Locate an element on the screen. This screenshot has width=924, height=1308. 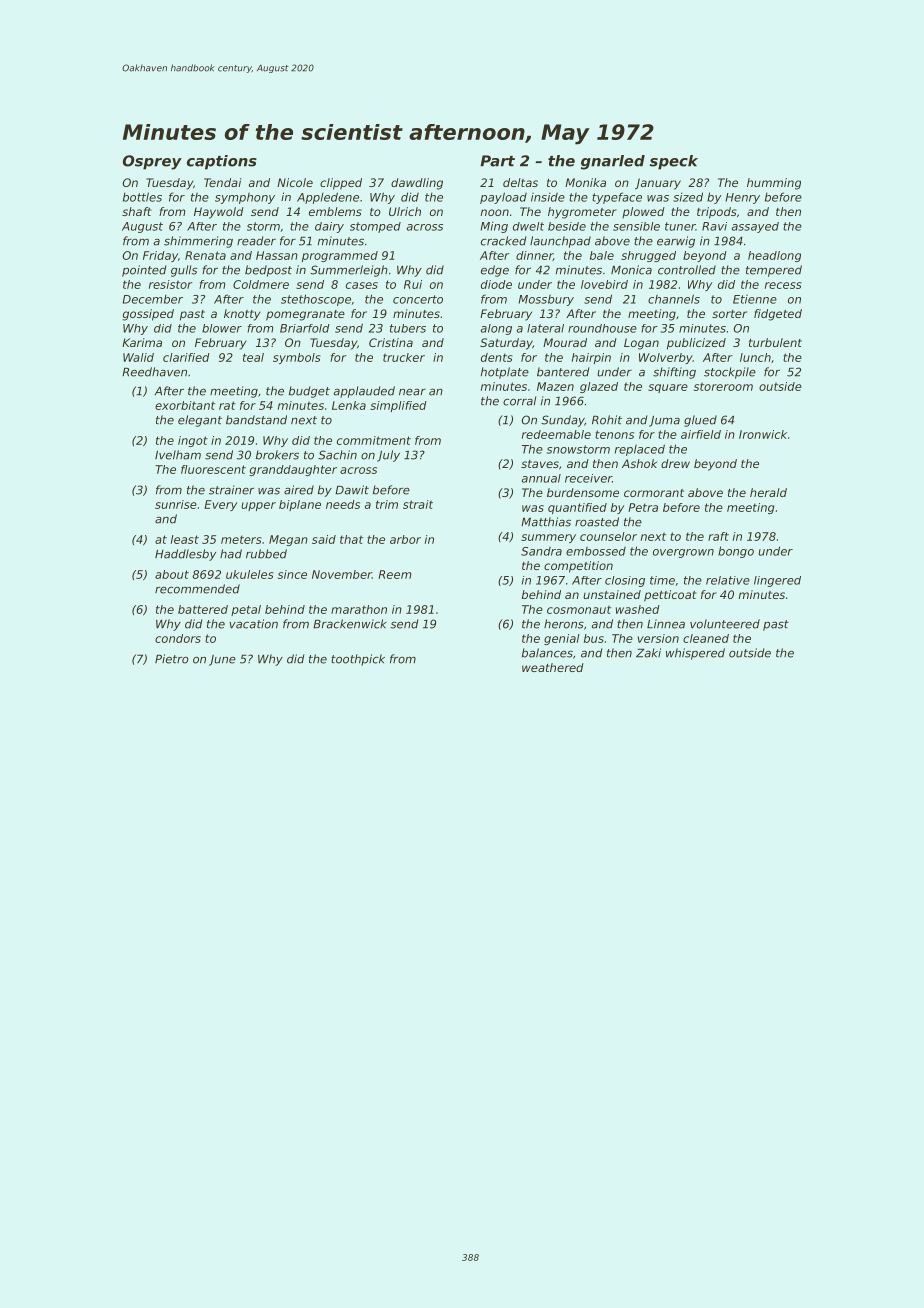
stethoscope is located at coordinates (316, 300).
